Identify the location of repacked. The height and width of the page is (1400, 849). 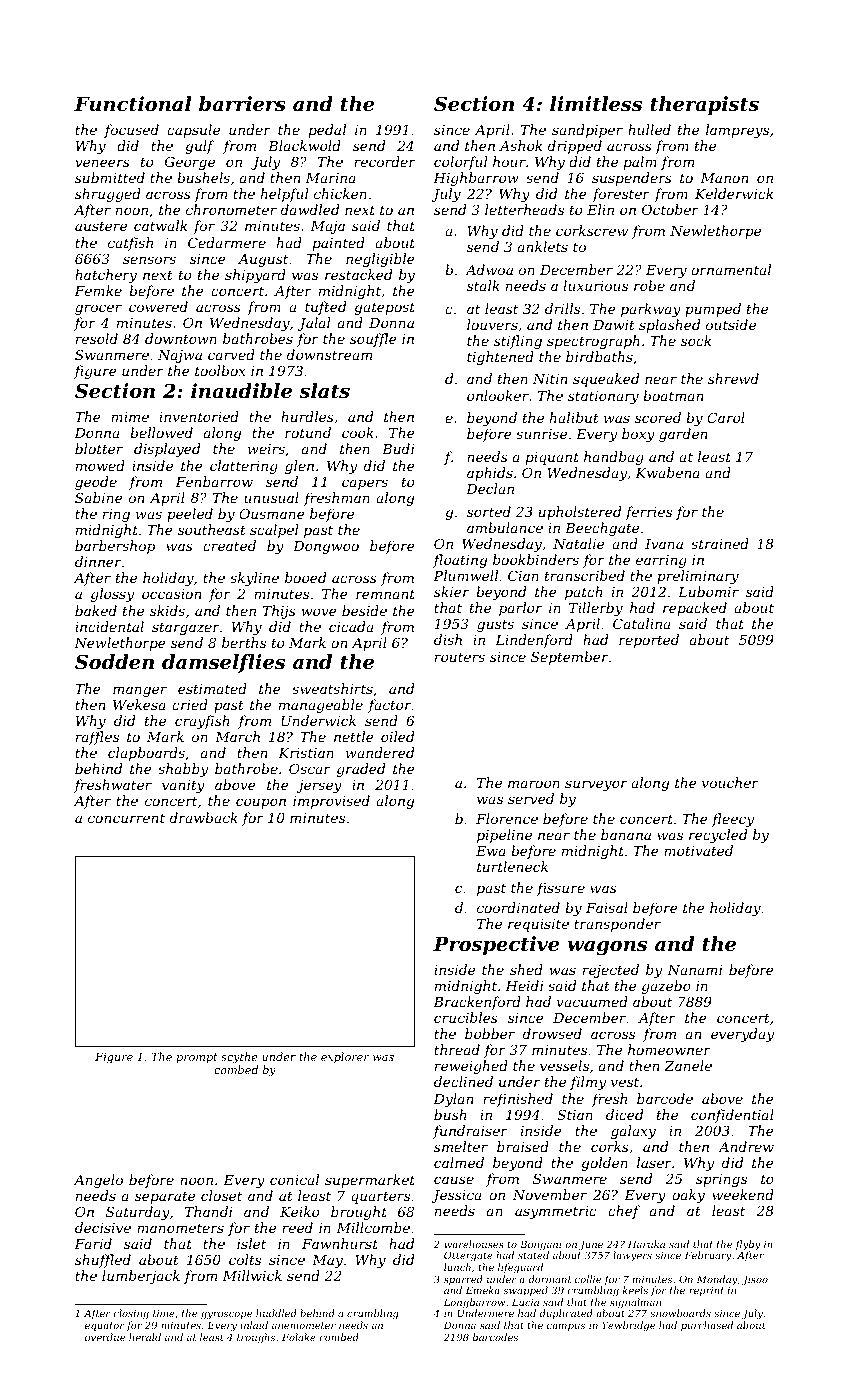
(695, 609).
